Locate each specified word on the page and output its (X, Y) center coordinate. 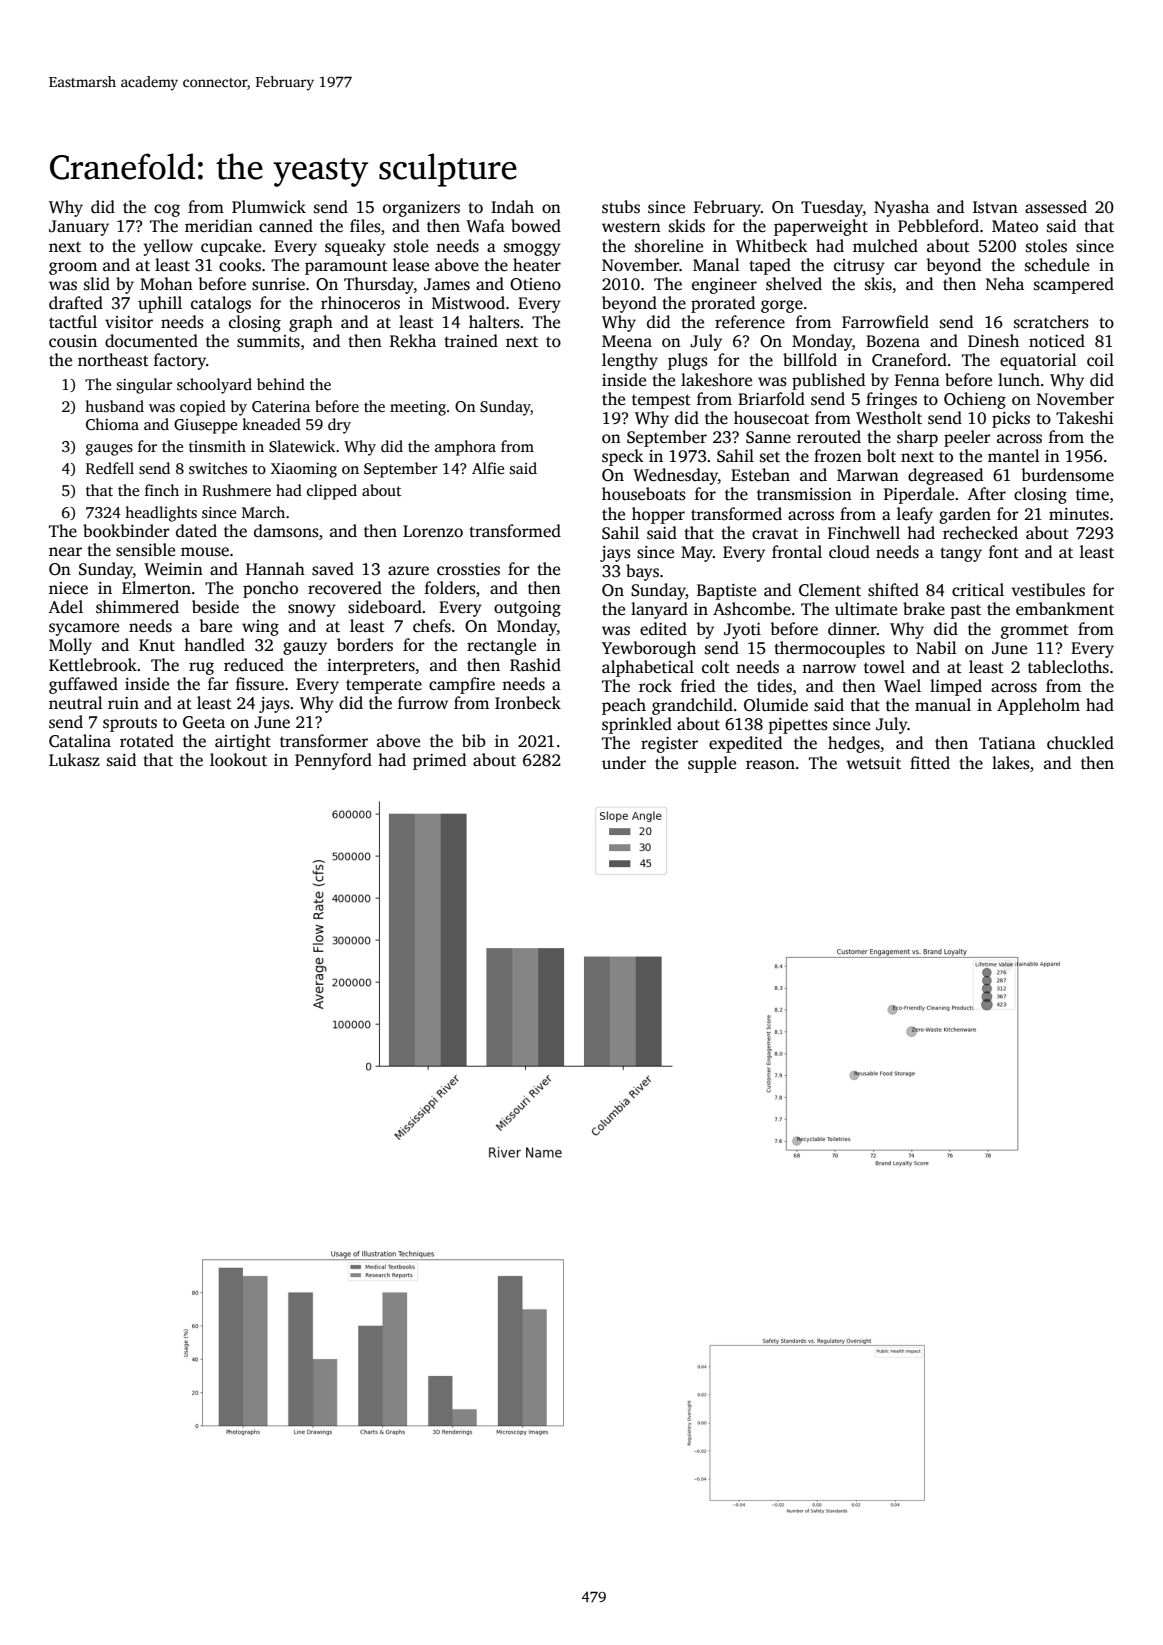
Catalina (80, 741)
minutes (1079, 514)
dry (339, 426)
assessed (1056, 207)
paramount (346, 267)
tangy (961, 554)
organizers (421, 209)
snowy (312, 610)
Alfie (488, 468)
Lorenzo (433, 531)
